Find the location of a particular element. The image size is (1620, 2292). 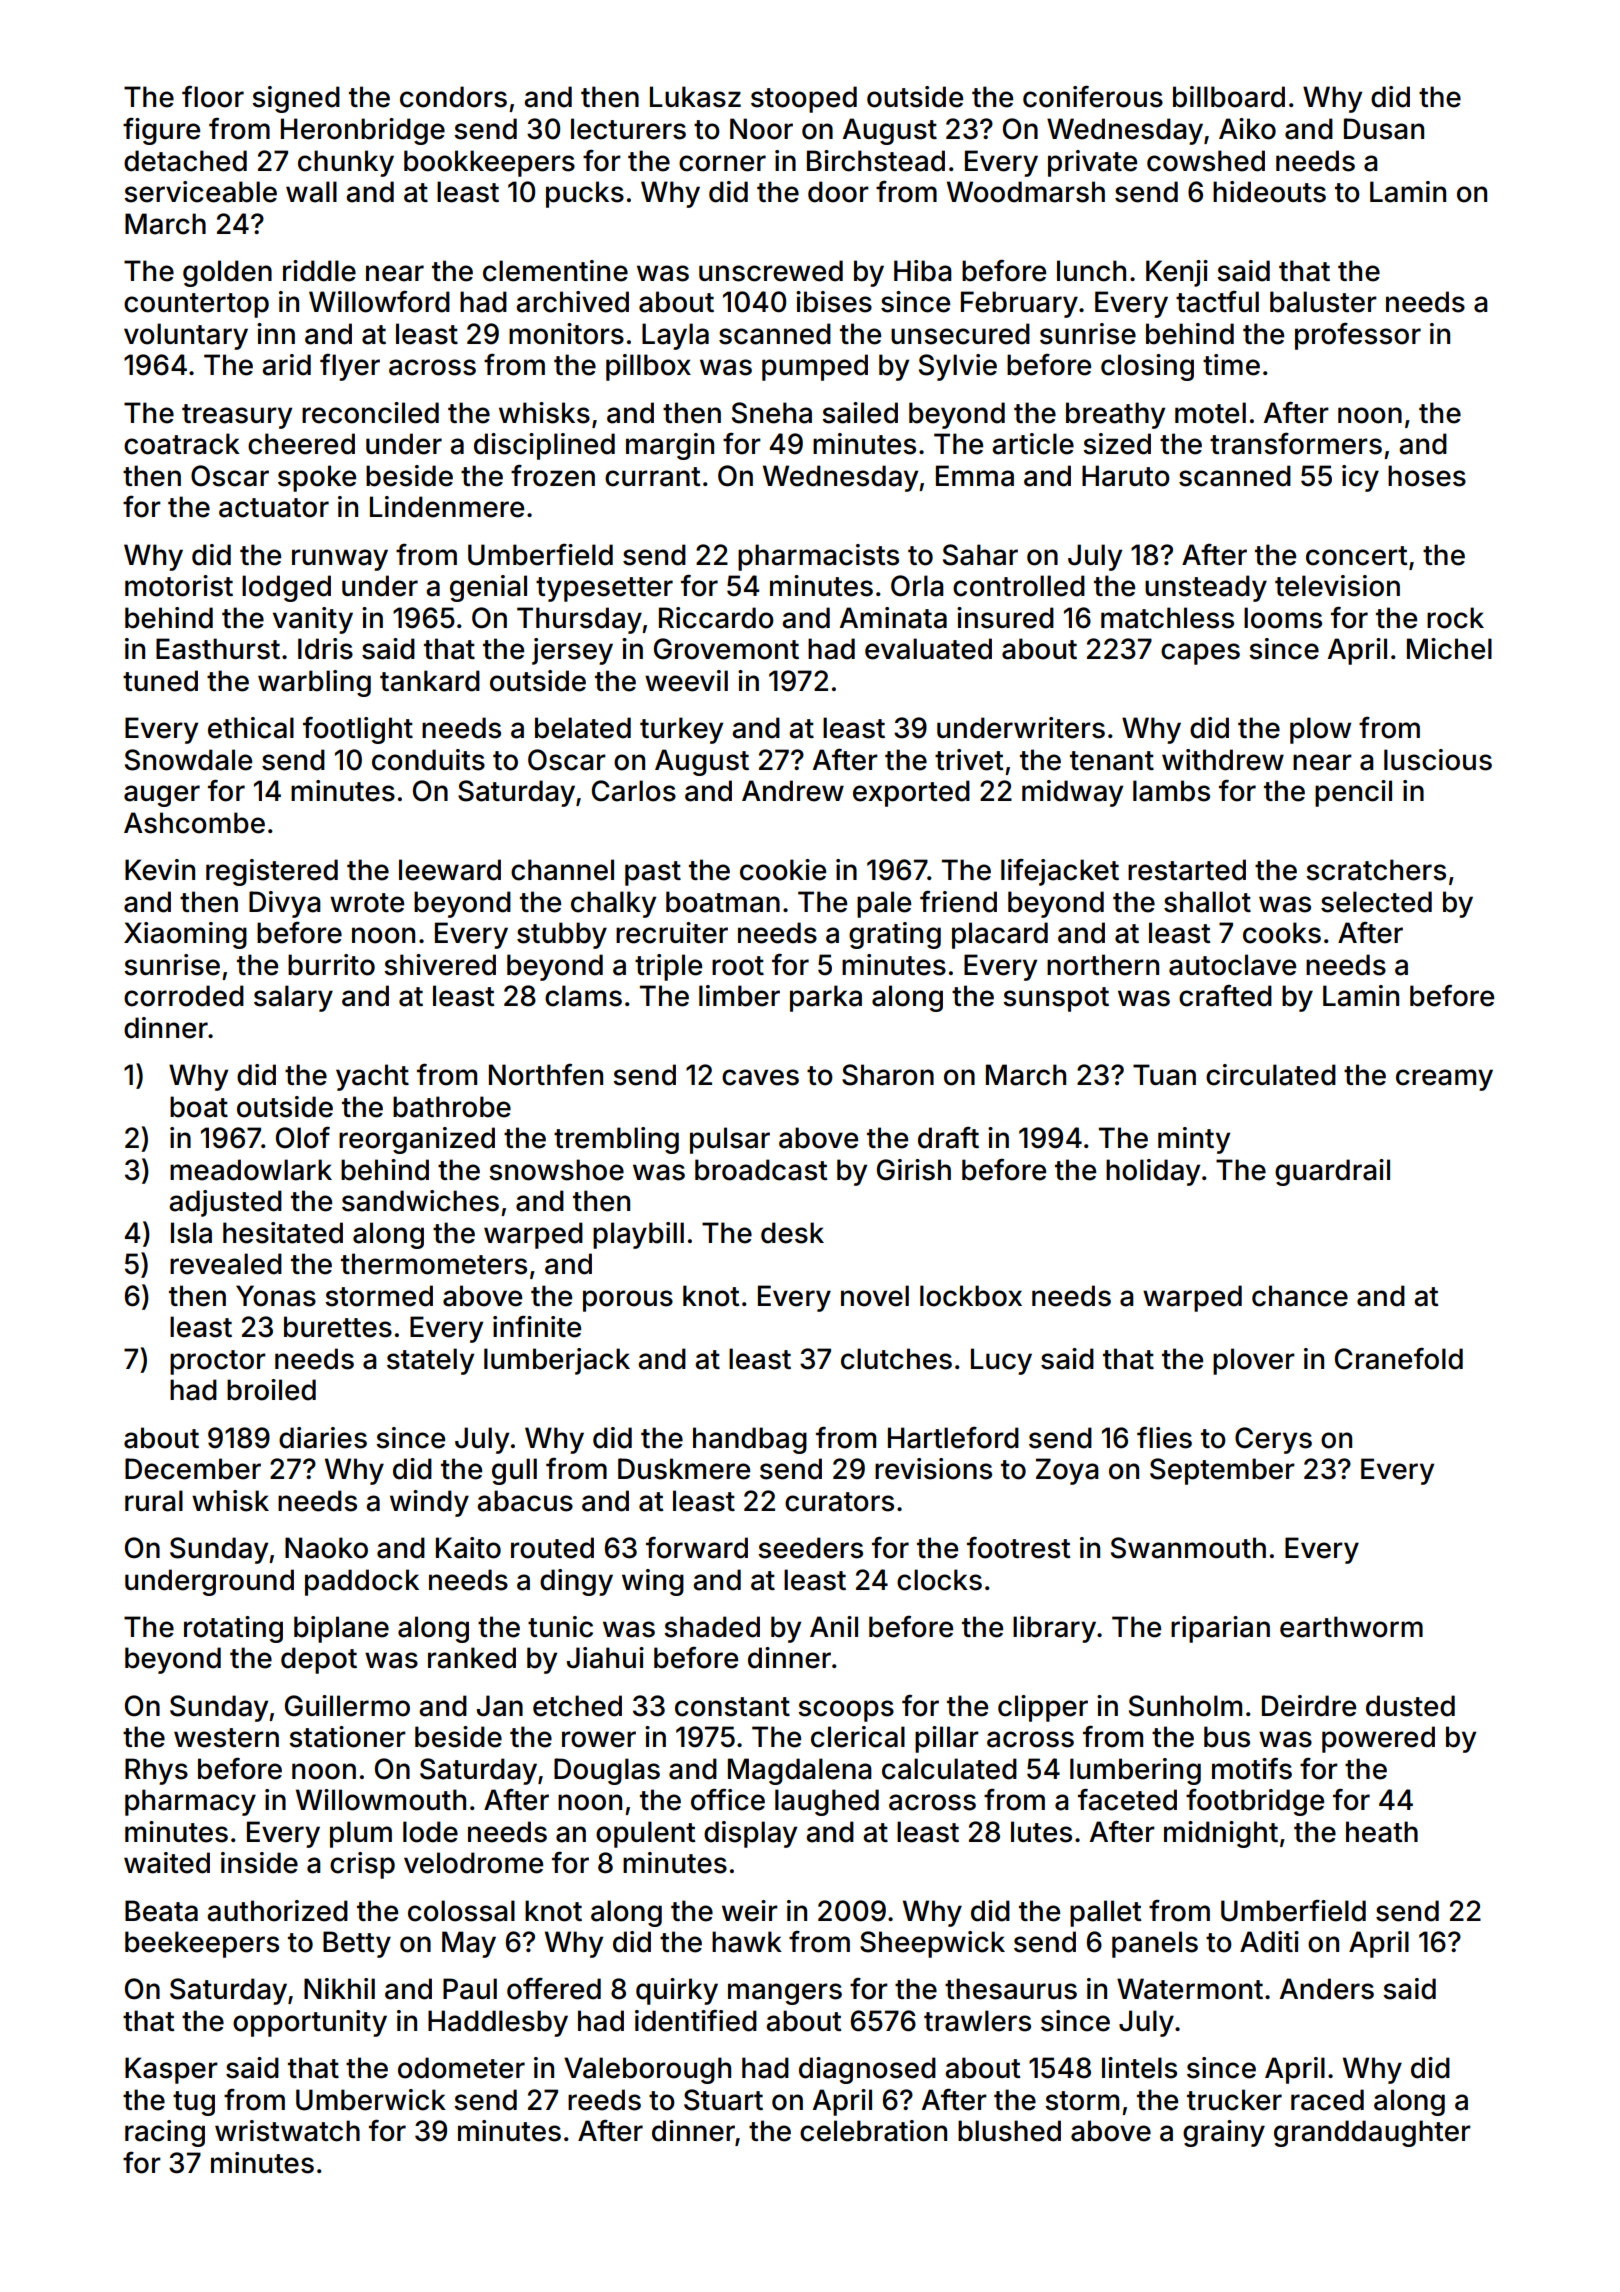

pucks is located at coordinates (585, 194).
